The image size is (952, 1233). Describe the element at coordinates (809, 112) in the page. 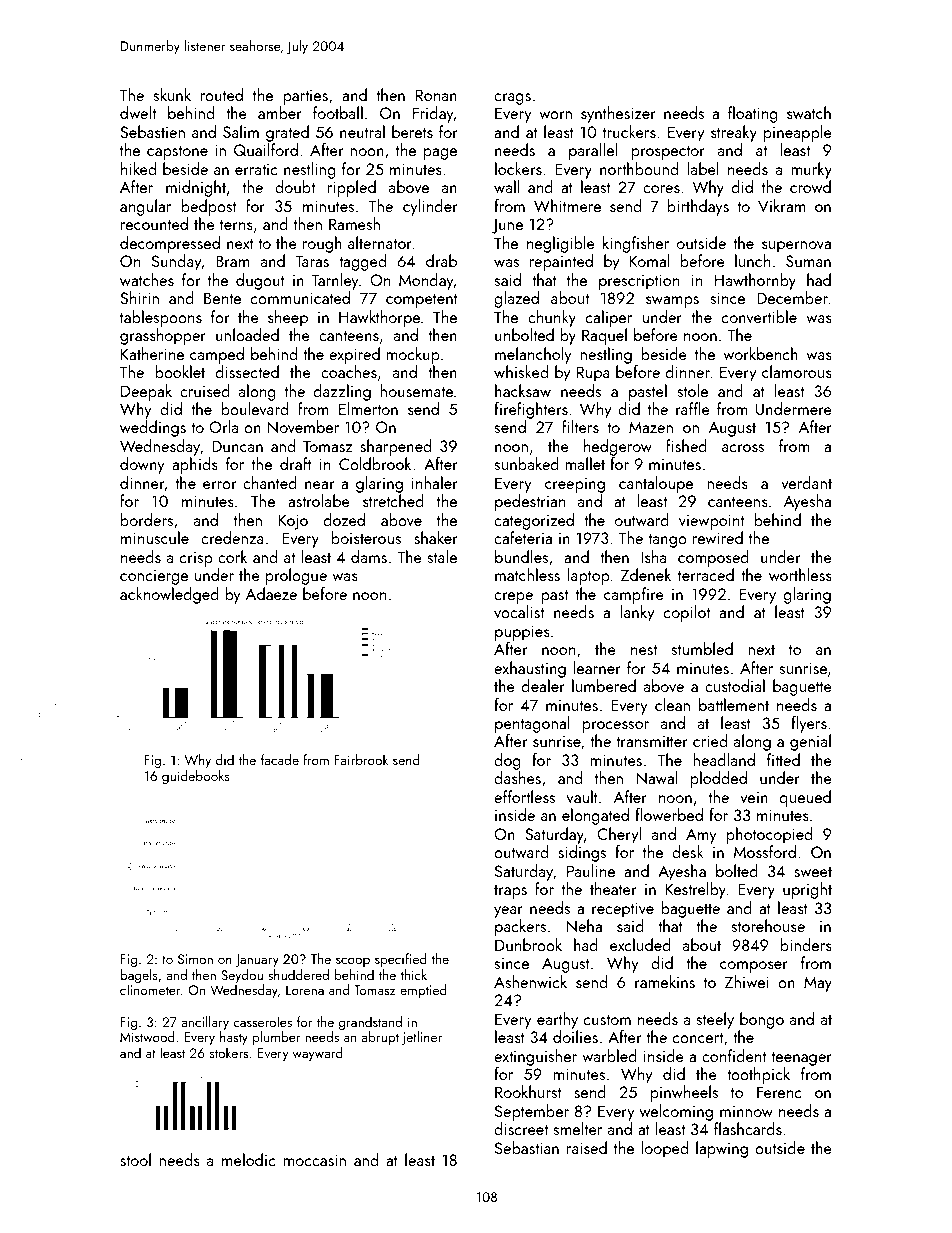

I see `swatch` at that location.
